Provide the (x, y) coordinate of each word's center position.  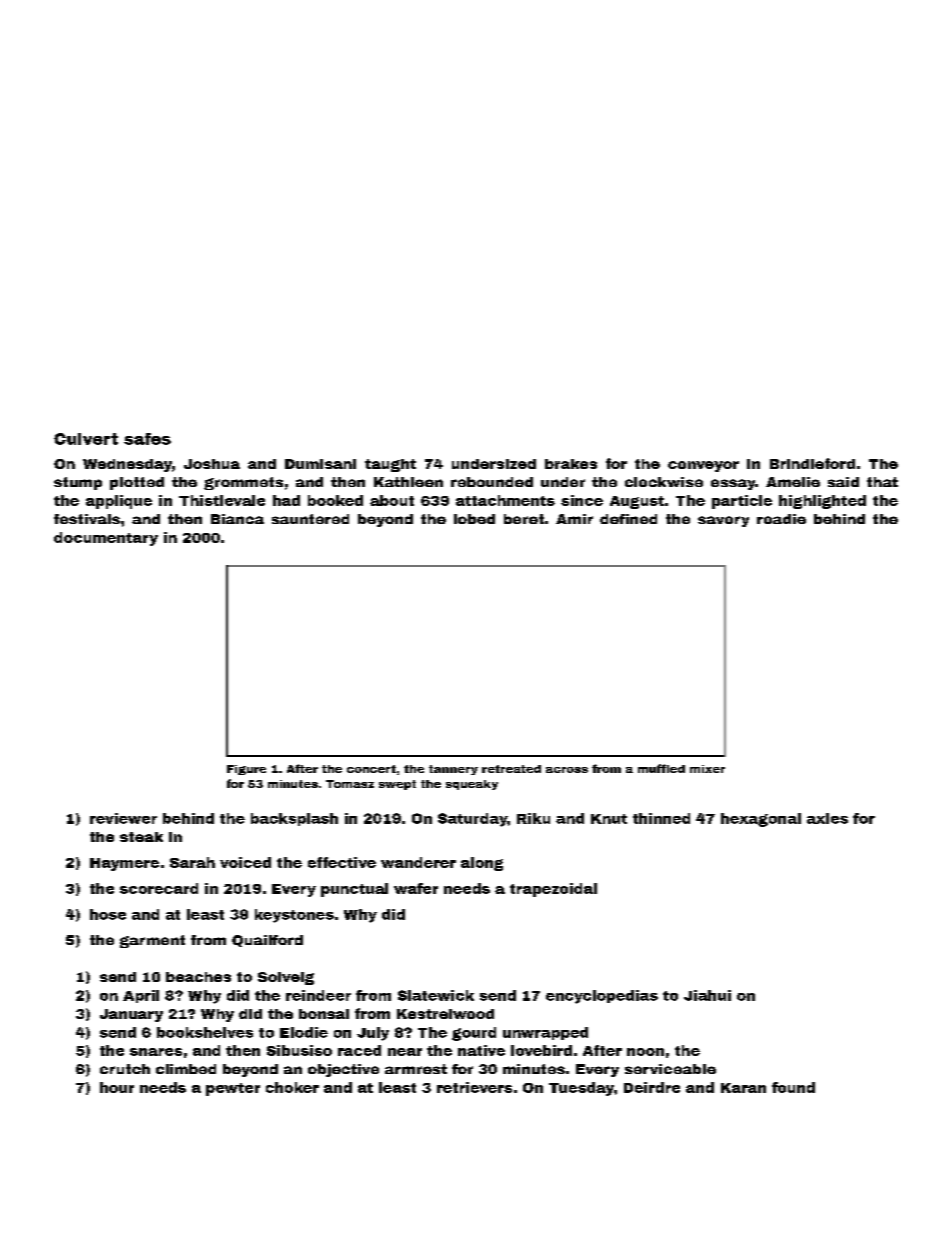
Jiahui (707, 995)
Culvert (86, 439)
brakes (571, 464)
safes (147, 439)
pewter (233, 1089)
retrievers (474, 1087)
